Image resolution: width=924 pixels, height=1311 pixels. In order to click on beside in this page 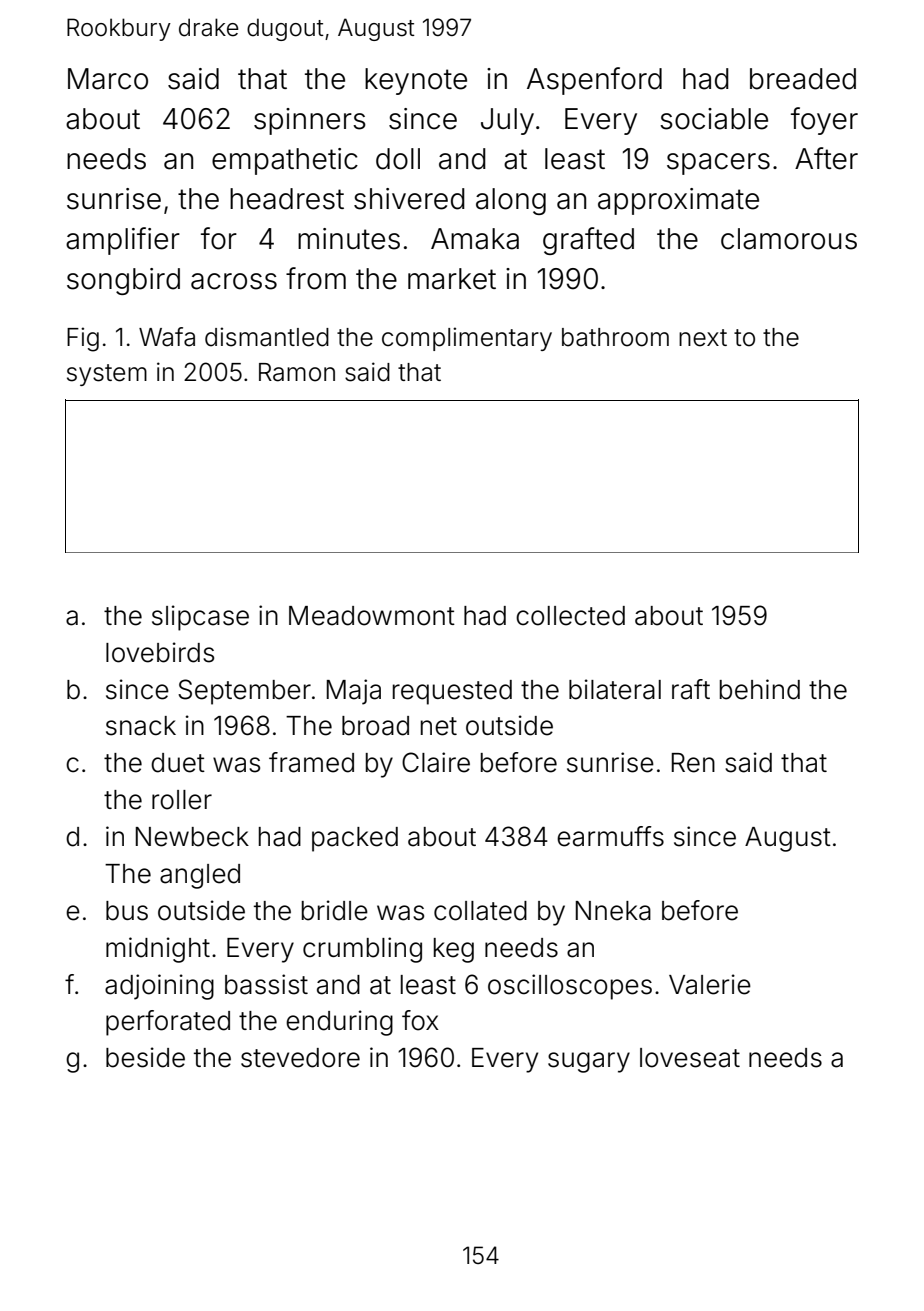, I will do `click(145, 1057)`.
